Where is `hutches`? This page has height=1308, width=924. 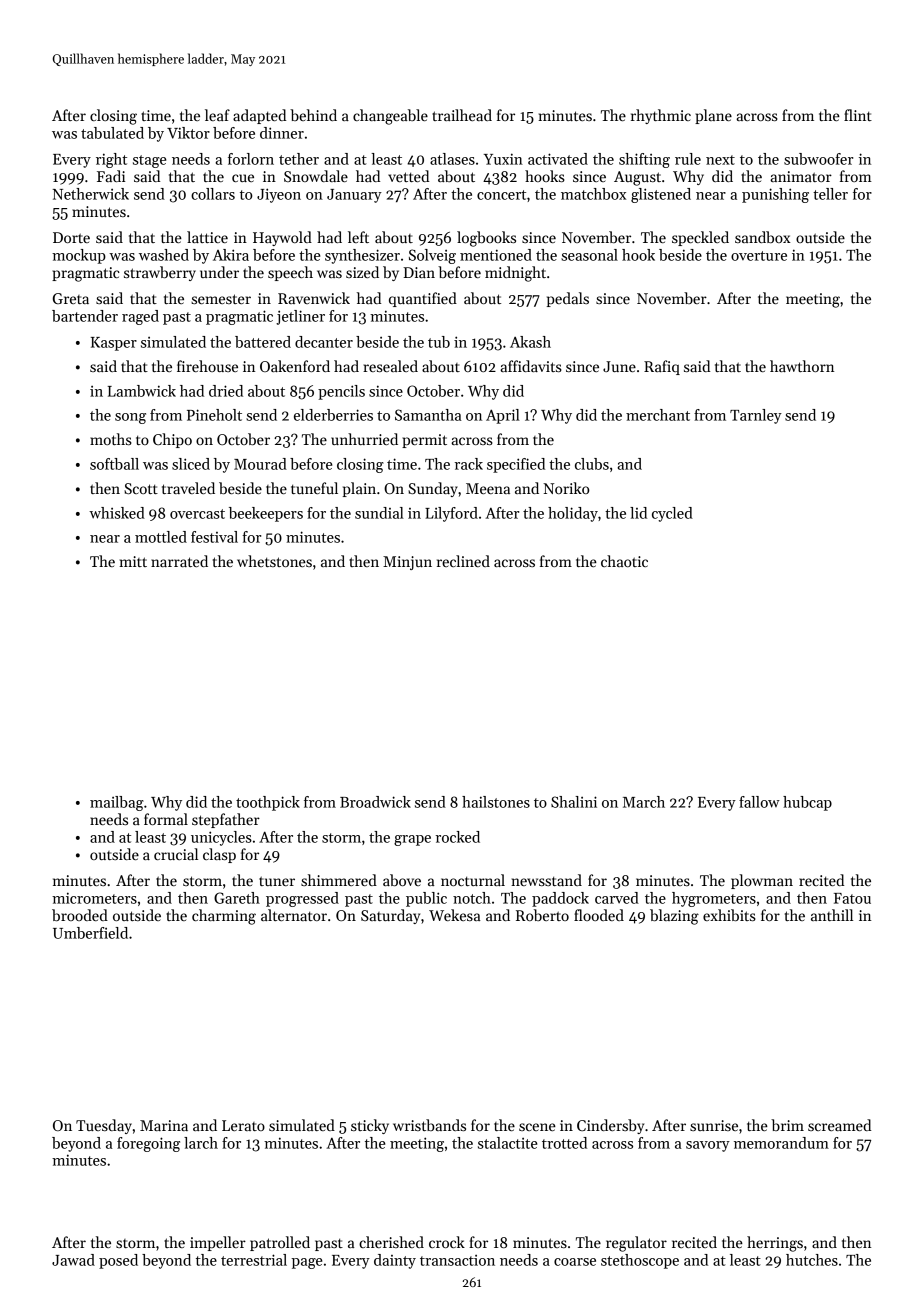 hutches is located at coordinates (812, 1260).
